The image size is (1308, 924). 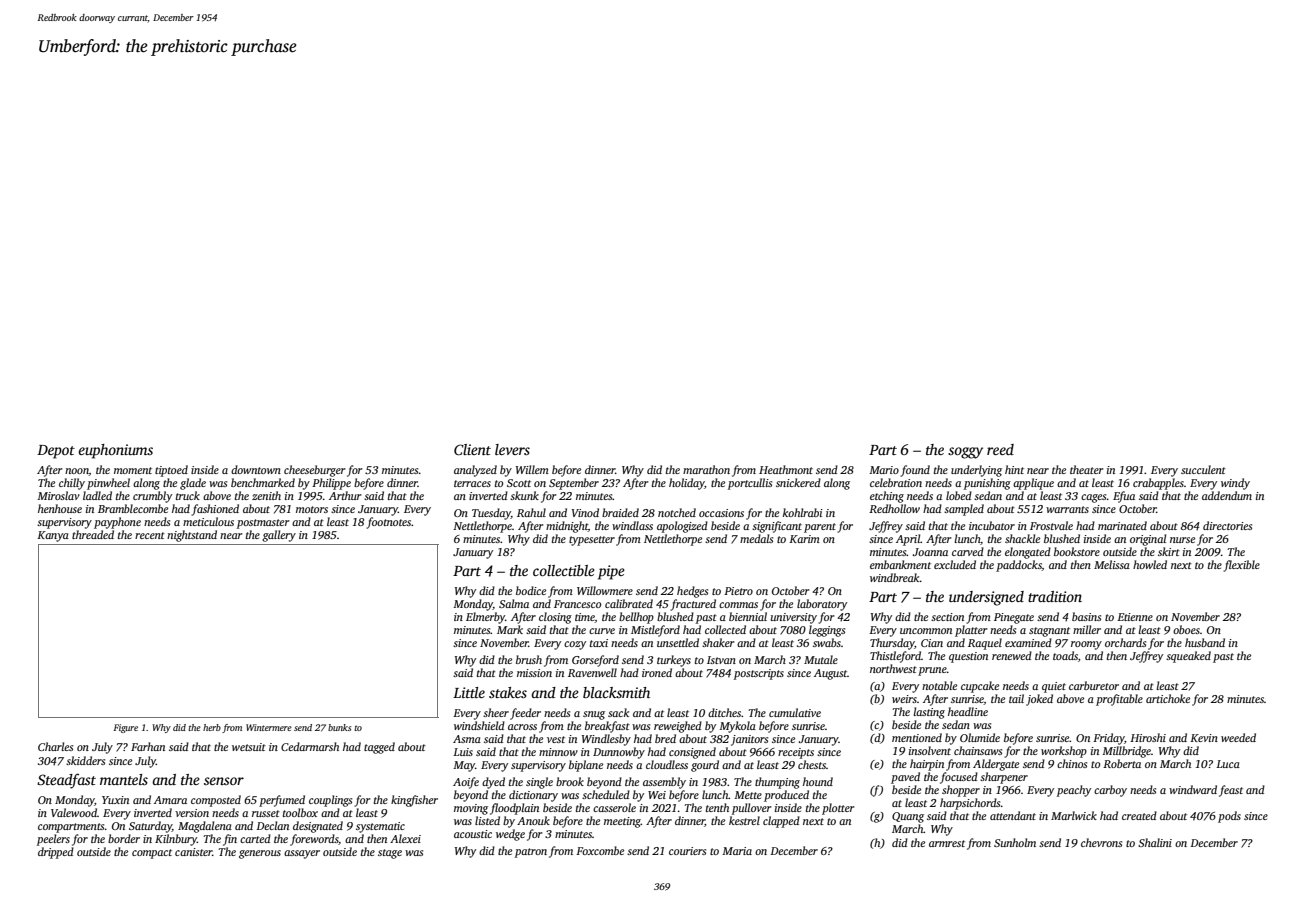 What do you see at coordinates (512, 449) in the screenshot?
I see `levers` at bounding box center [512, 449].
